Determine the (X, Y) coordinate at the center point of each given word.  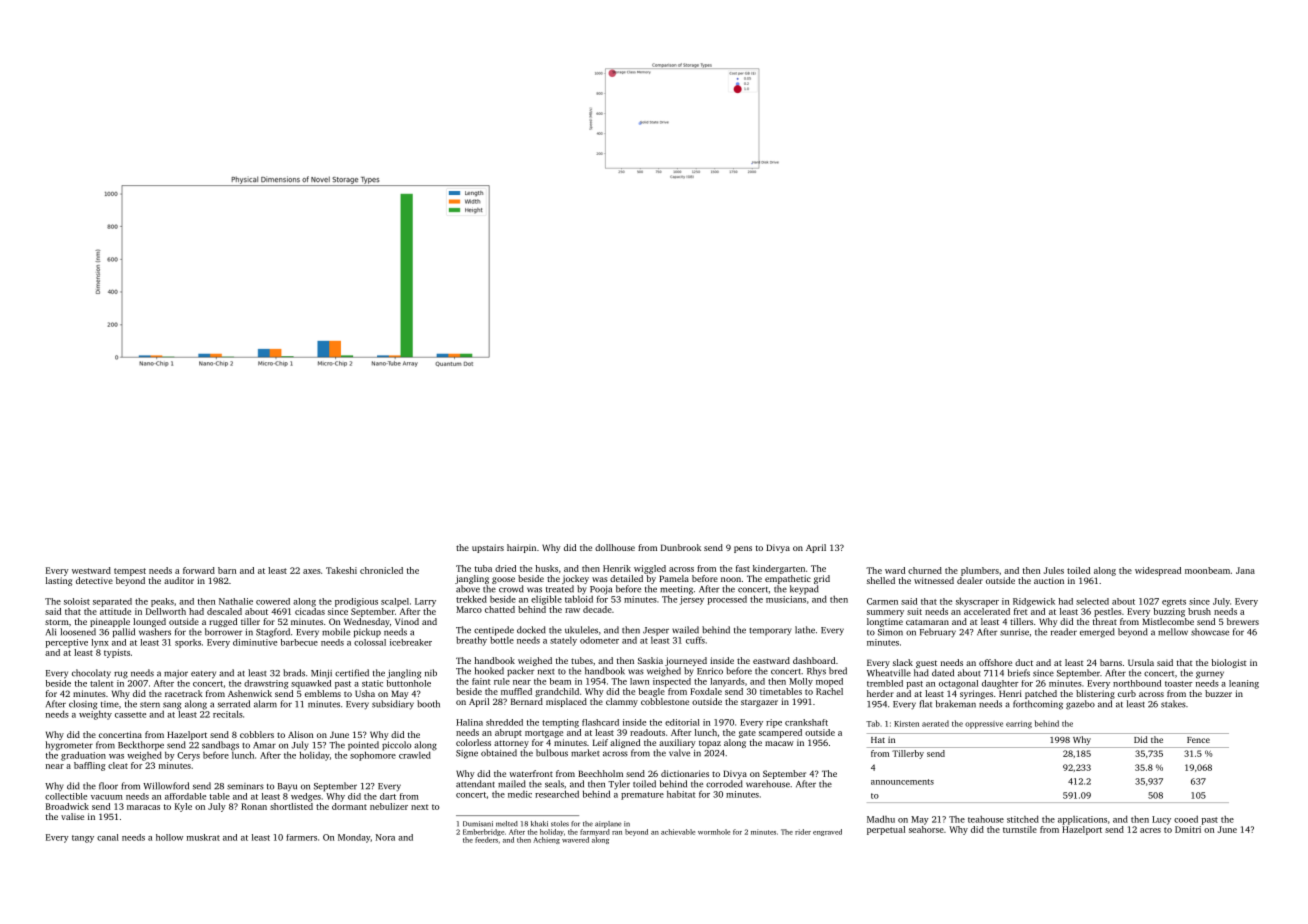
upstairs (488, 548)
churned (925, 570)
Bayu (287, 787)
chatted (500, 609)
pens (743, 549)
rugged (223, 622)
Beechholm (600, 773)
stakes (1173, 704)
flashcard (600, 722)
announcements (902, 782)
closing (83, 705)
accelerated (987, 611)
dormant (349, 806)
